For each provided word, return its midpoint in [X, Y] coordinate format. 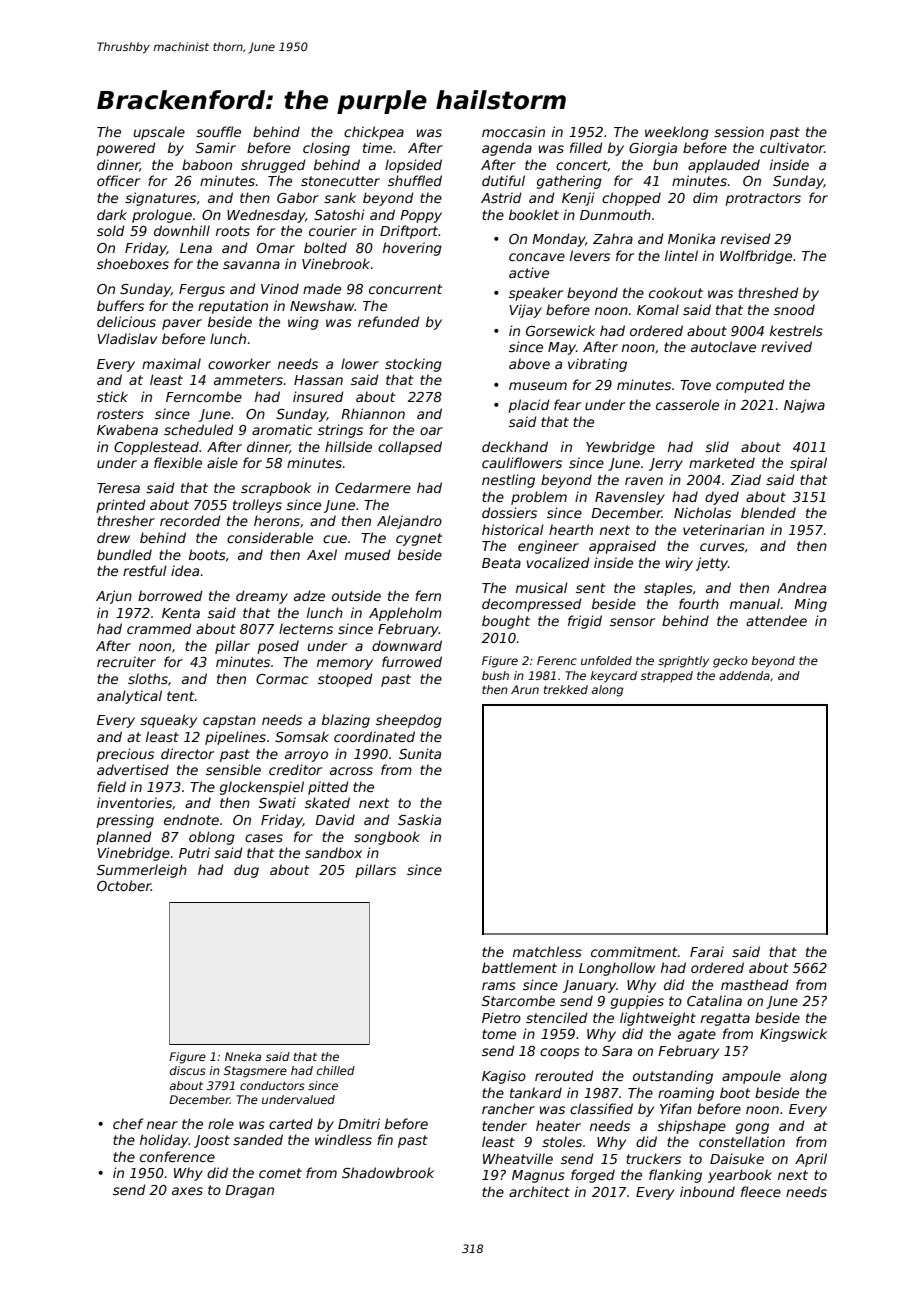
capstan [229, 721]
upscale [159, 133]
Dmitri [359, 1123]
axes [187, 1191]
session [739, 131]
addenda [744, 675]
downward [407, 645]
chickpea [374, 133]
